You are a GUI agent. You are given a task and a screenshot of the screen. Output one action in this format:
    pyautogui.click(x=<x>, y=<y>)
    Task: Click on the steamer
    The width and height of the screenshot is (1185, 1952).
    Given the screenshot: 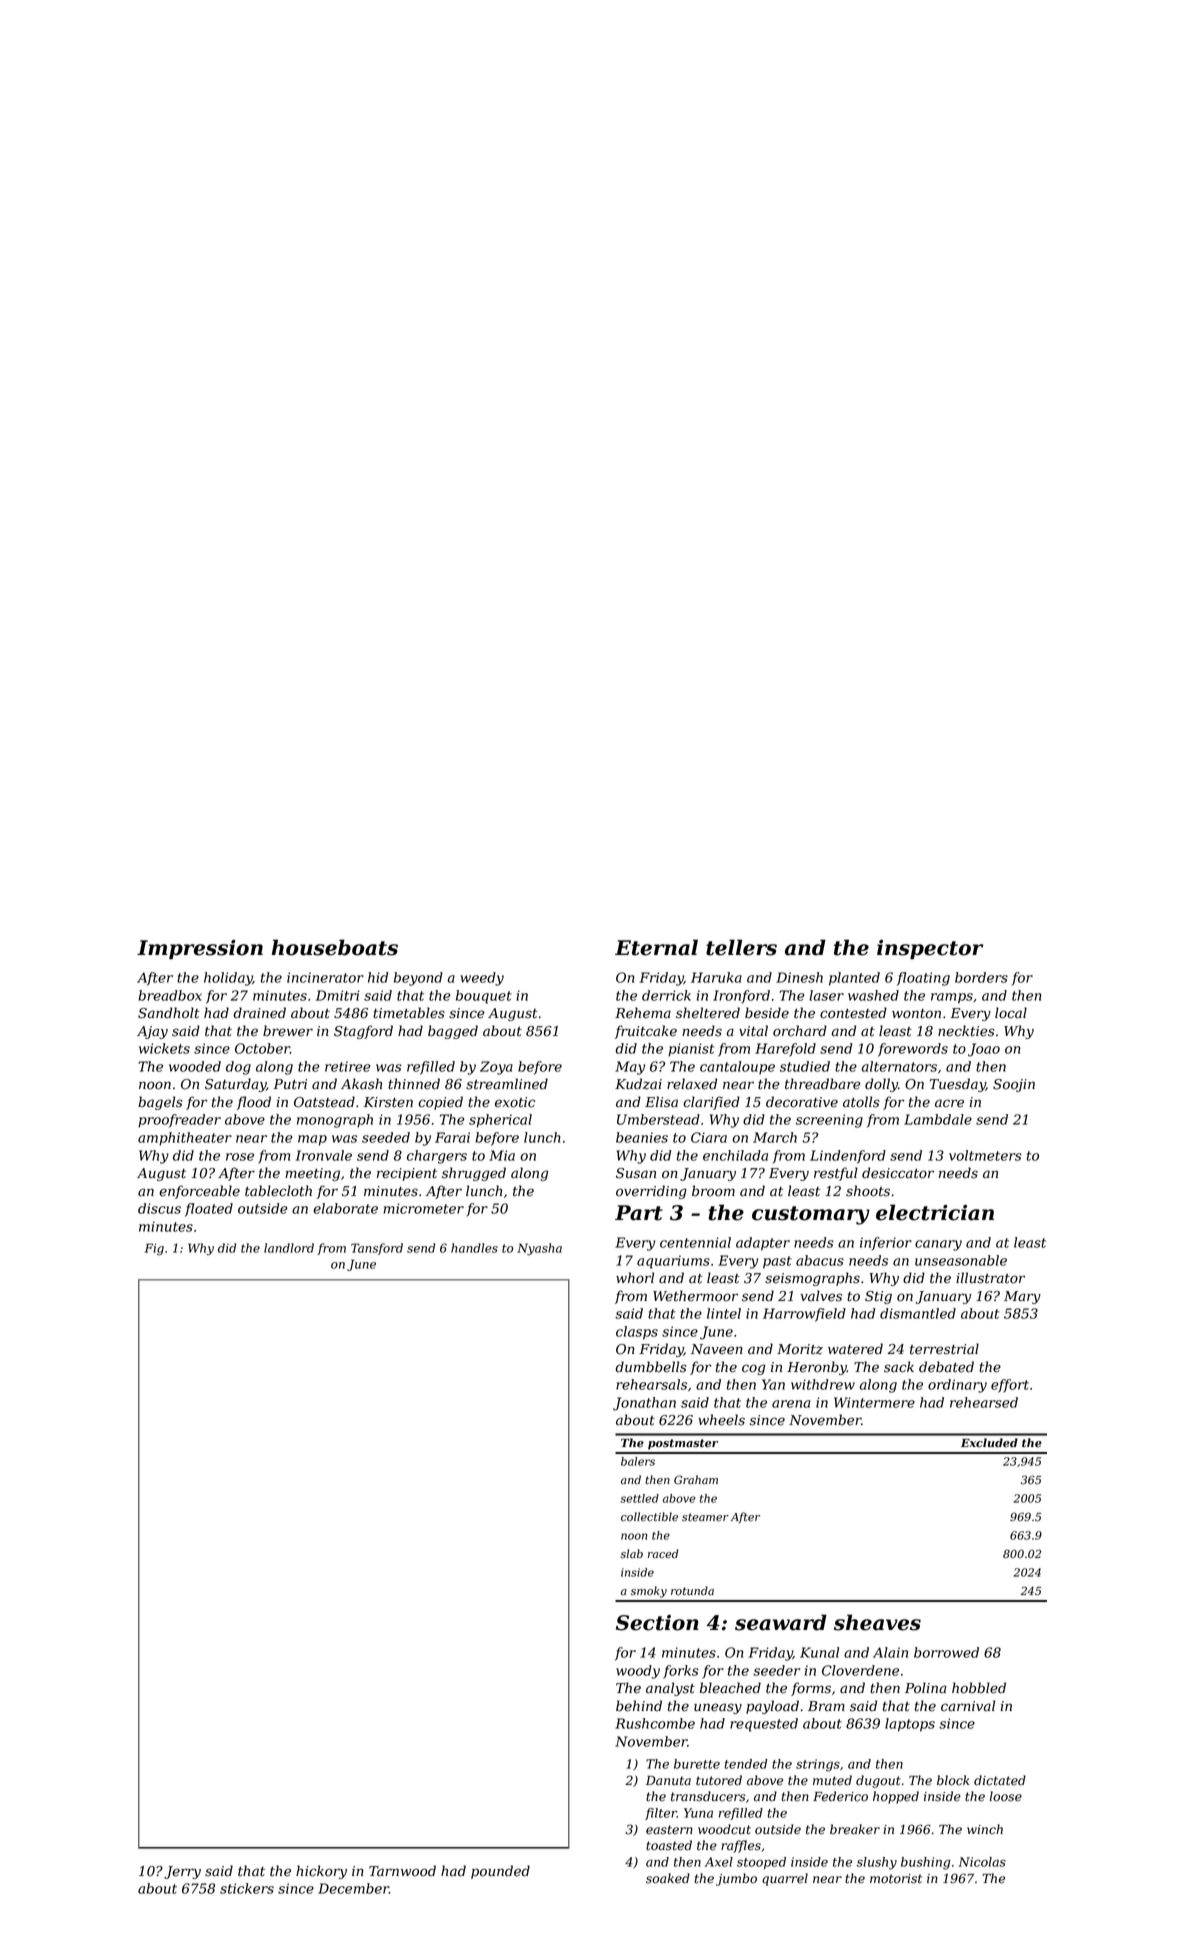 What is the action you would take?
    pyautogui.click(x=705, y=1517)
